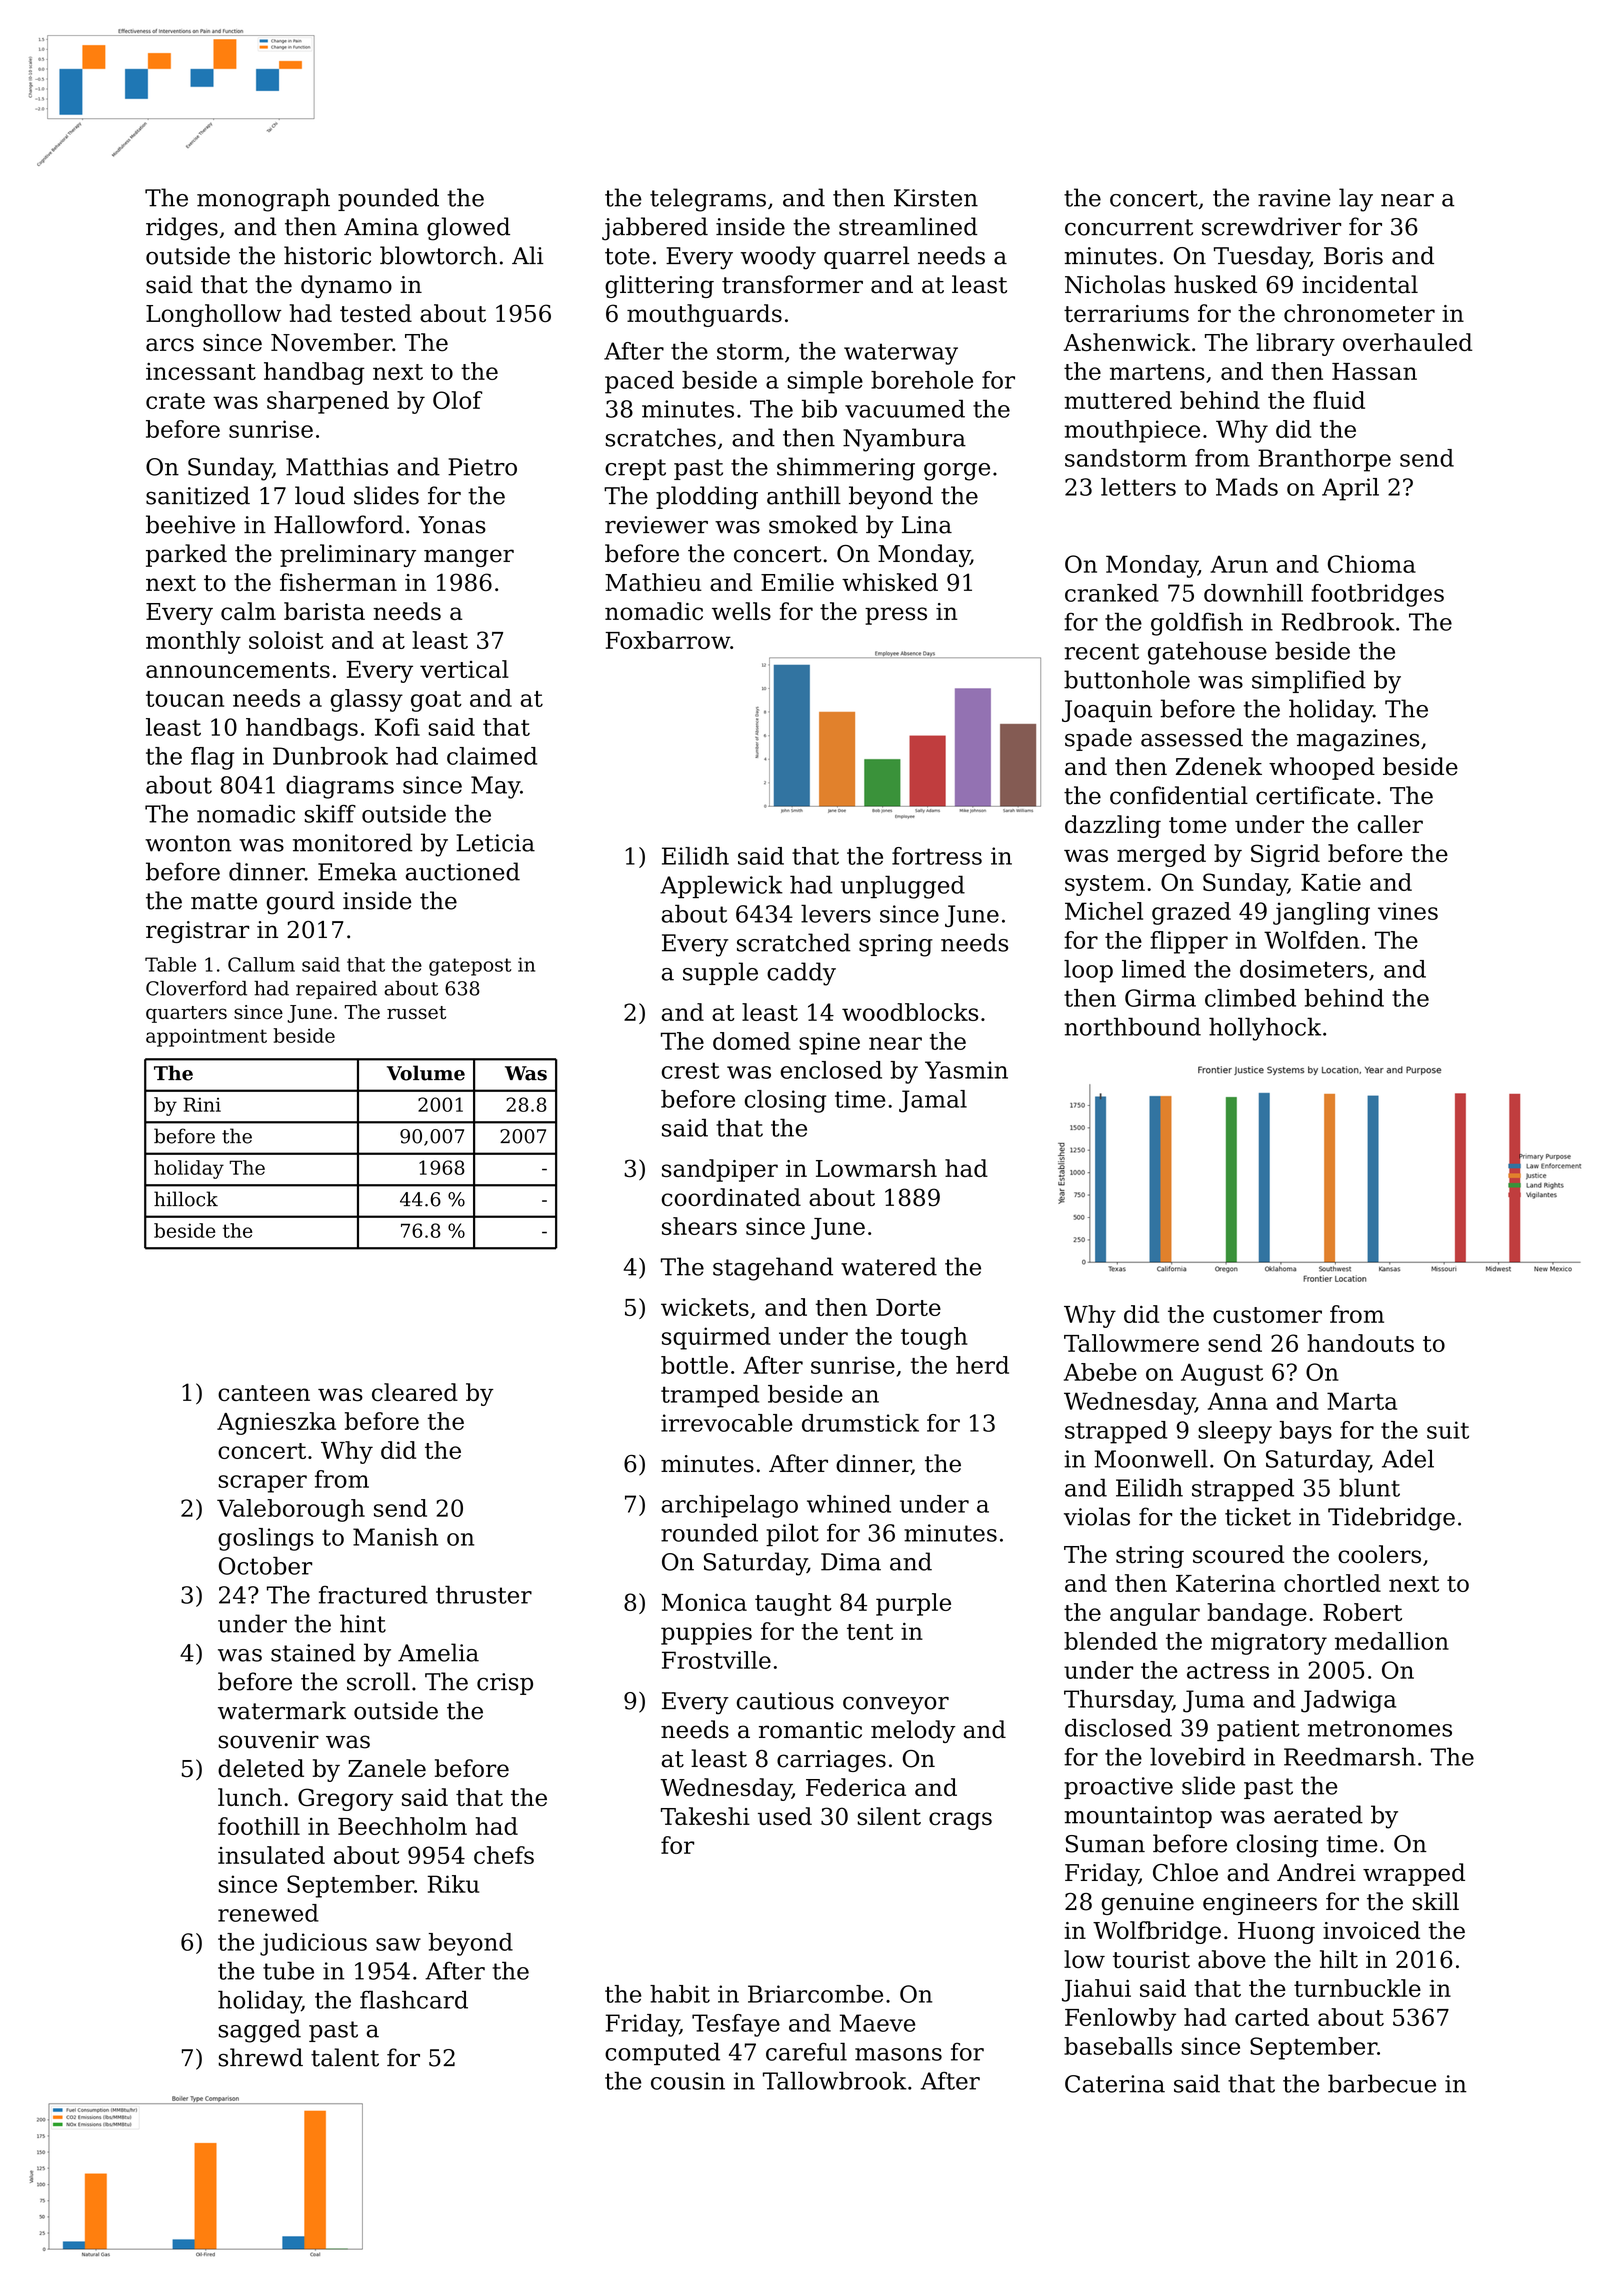 The height and width of the image is (2292, 1620). What do you see at coordinates (327, 255) in the image?
I see `historic` at bounding box center [327, 255].
